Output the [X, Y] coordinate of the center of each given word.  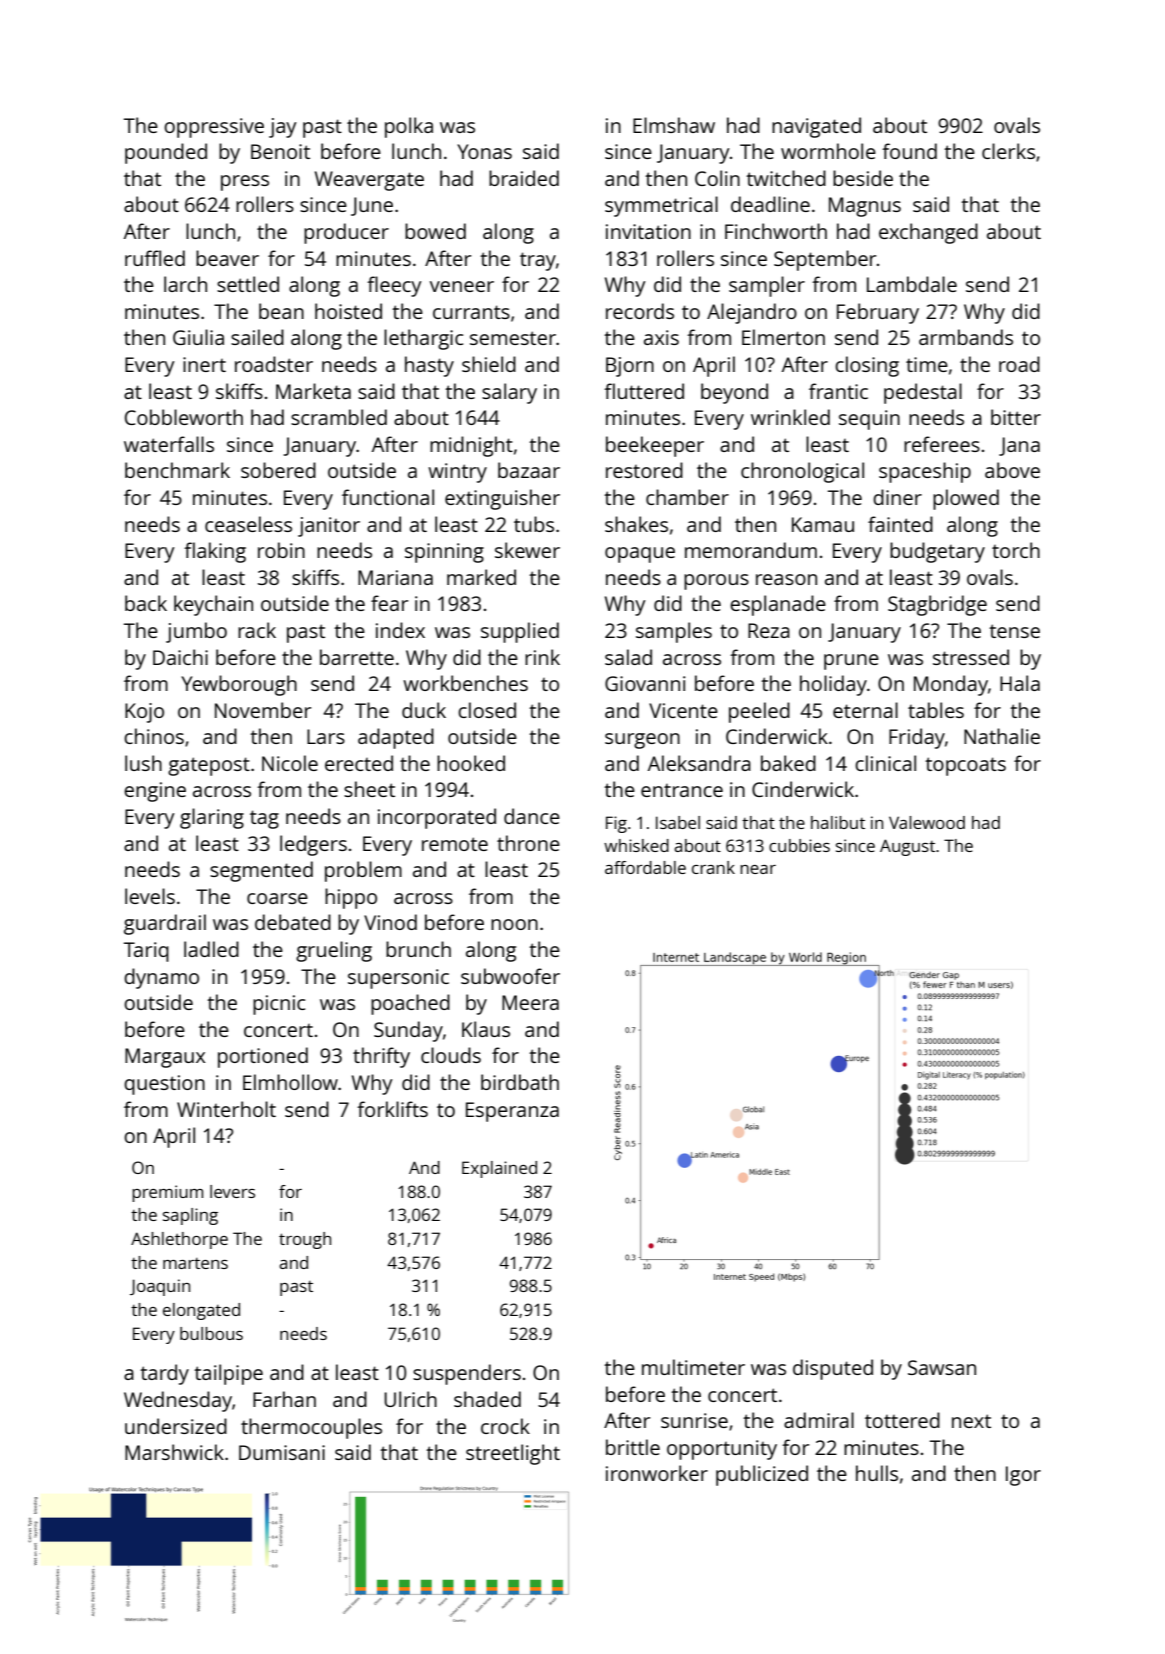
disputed [833, 1369]
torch [1016, 550]
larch [185, 284]
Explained [499, 1169]
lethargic [423, 339]
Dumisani [282, 1452]
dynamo [161, 978]
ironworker [657, 1473]
